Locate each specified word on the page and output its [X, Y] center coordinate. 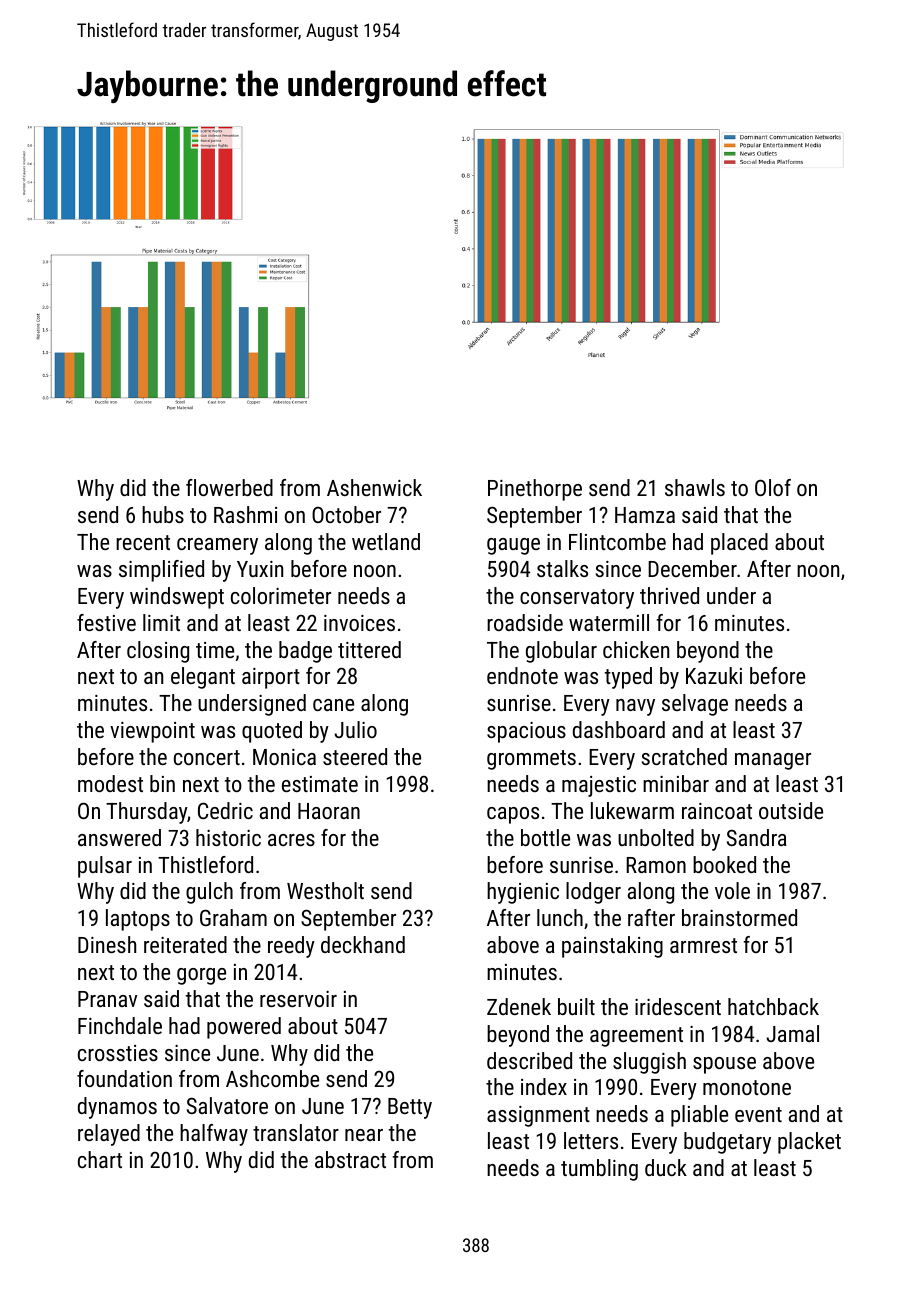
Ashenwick [374, 487]
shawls [695, 487]
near [364, 1135]
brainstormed [739, 917]
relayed [109, 1135]
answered [119, 837]
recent [143, 542]
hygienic [523, 893]
